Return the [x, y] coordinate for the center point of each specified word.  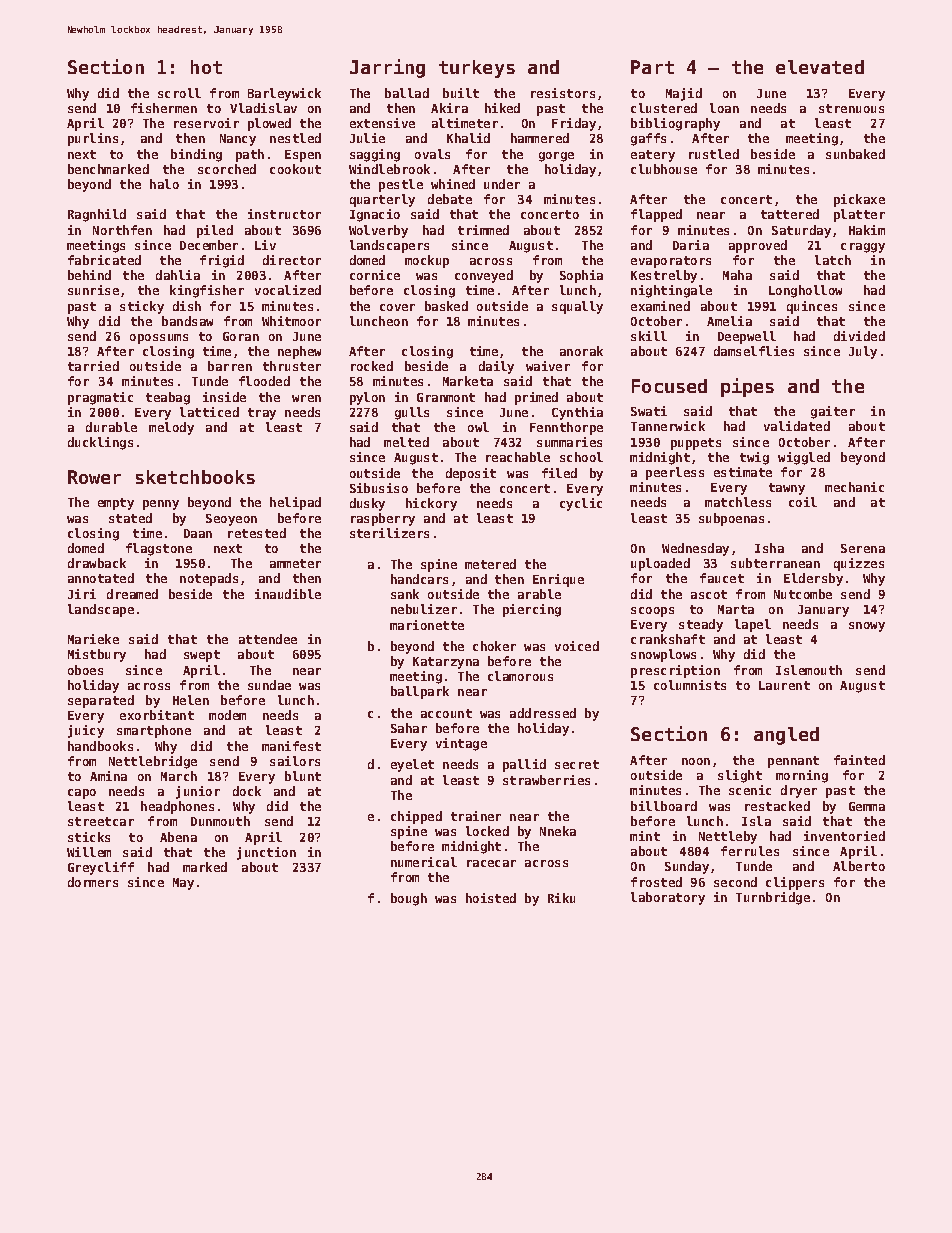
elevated [820, 67]
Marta [736, 609]
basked [446, 306]
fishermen [164, 108]
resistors [563, 93]
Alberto [859, 866]
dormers [93, 882]
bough [409, 899]
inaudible [288, 594]
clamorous [520, 676]
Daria [691, 245]
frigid [222, 261]
